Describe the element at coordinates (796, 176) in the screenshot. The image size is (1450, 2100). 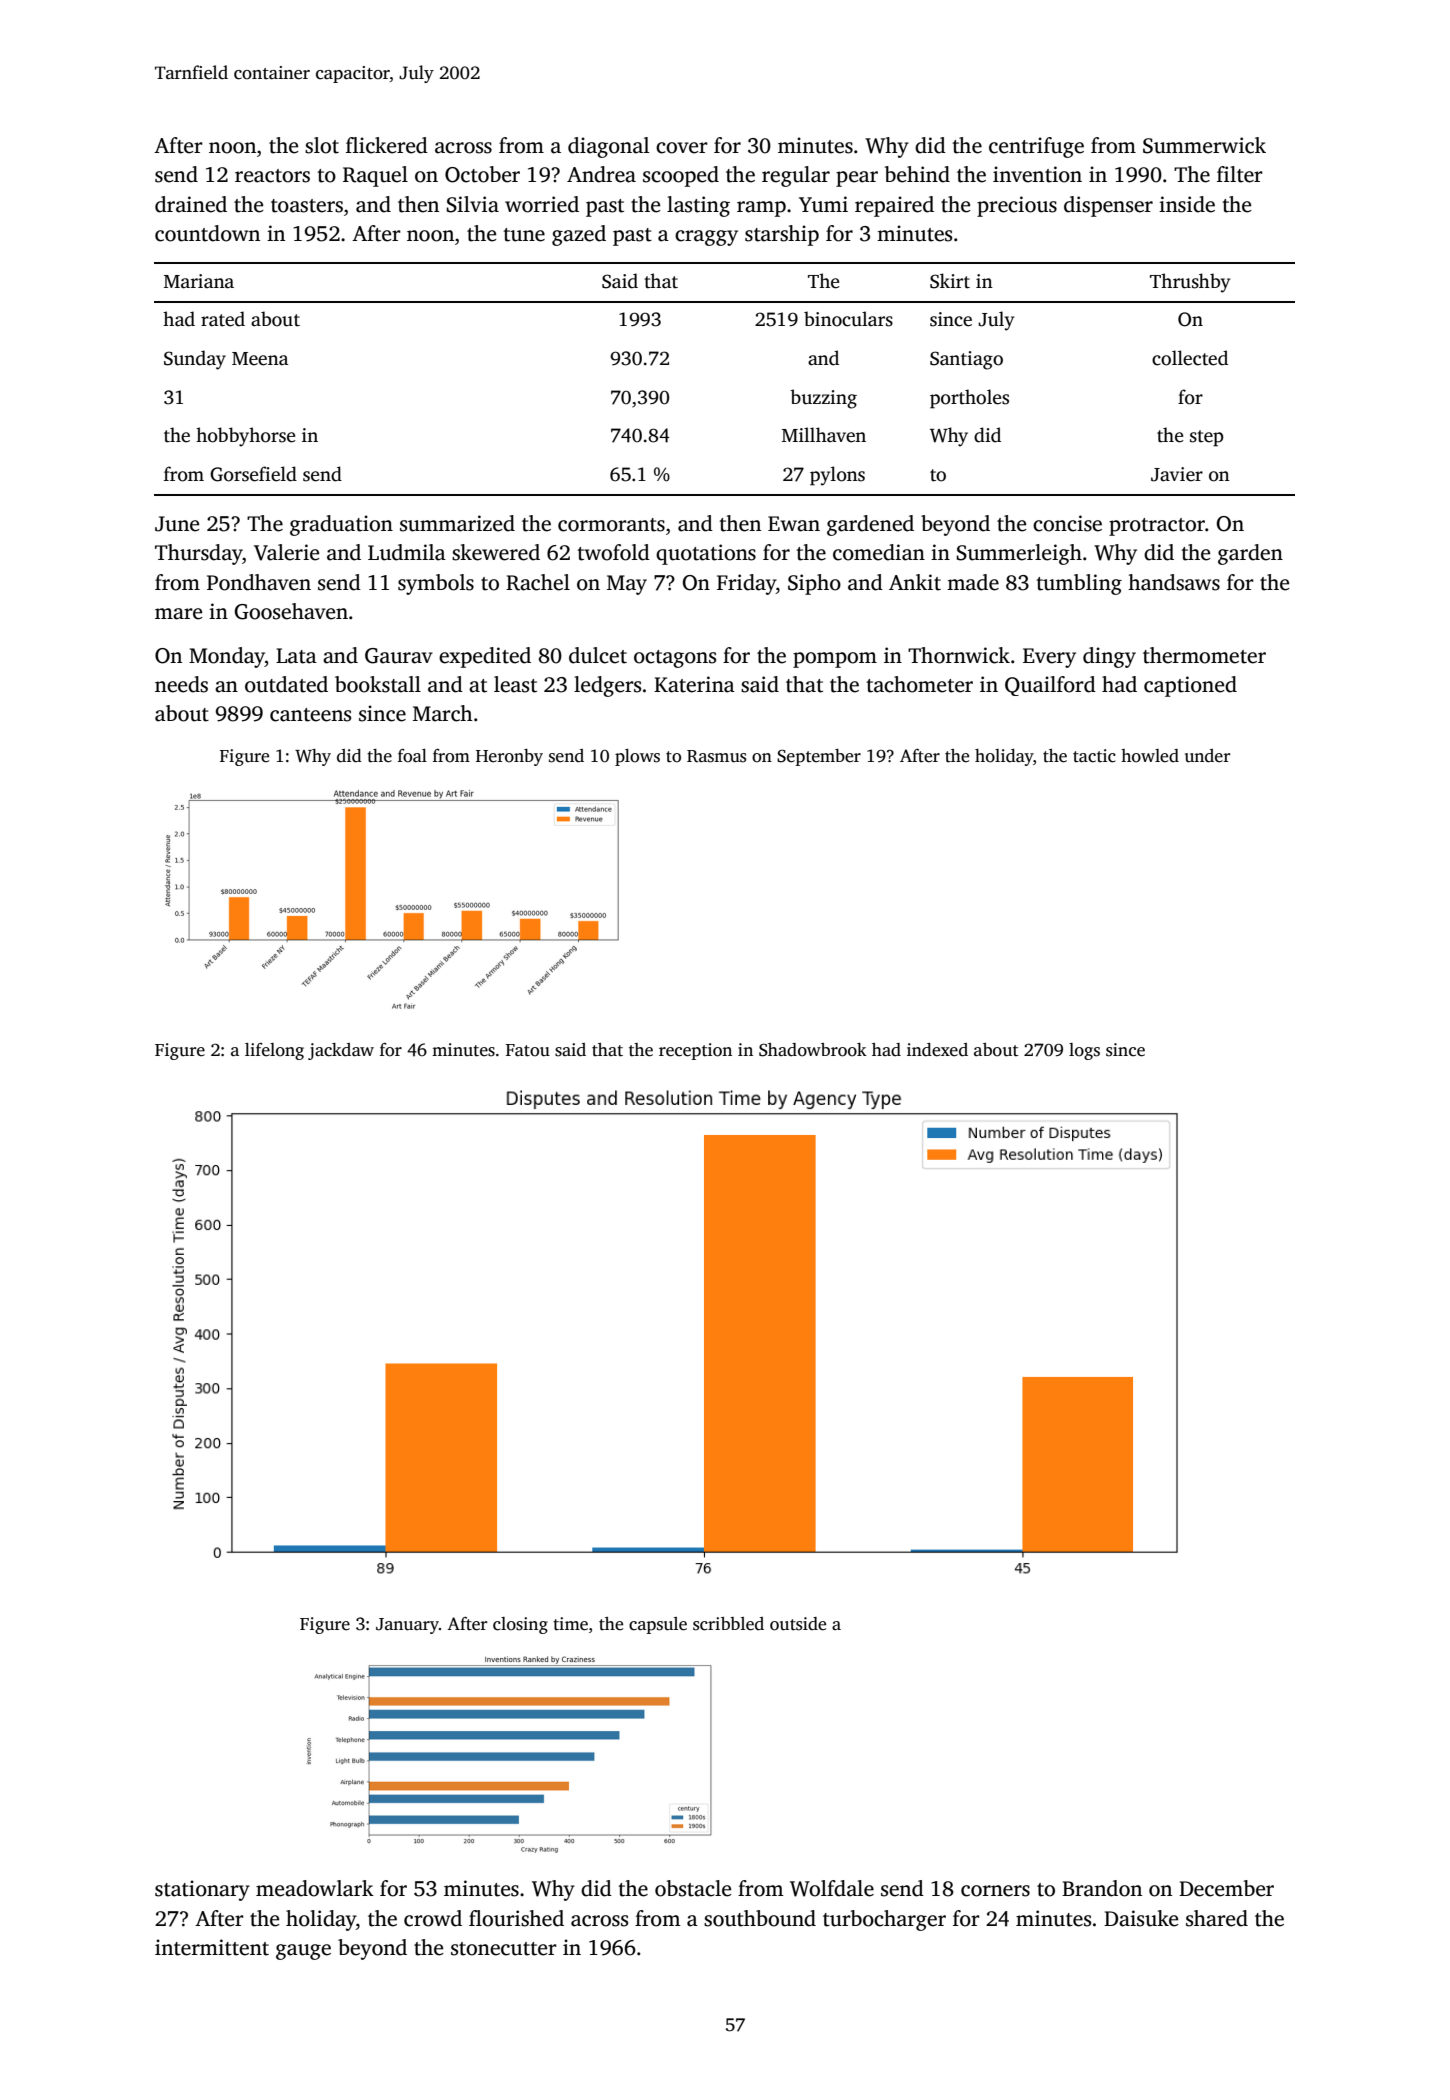
I see `regular` at that location.
